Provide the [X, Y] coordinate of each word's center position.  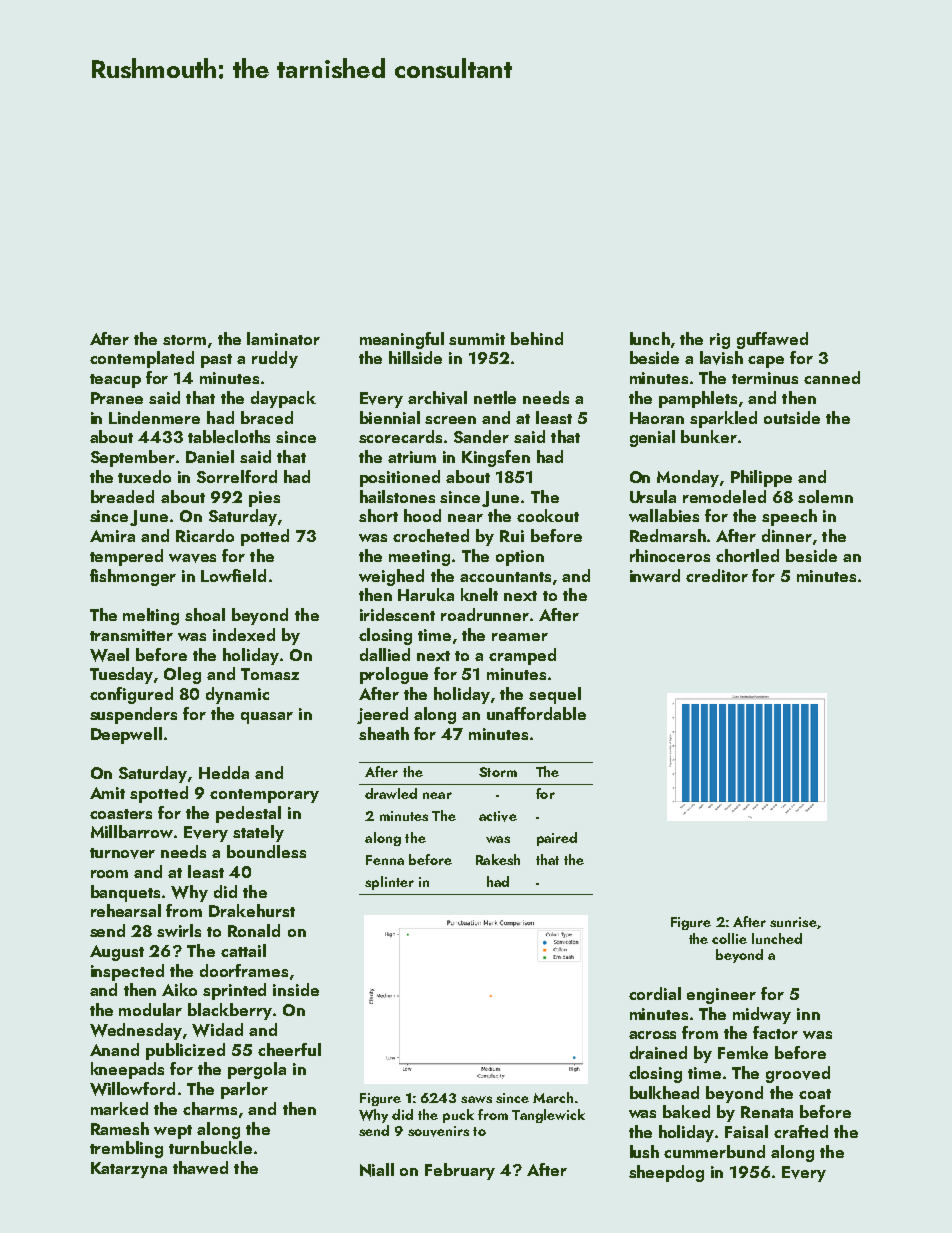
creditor [717, 575]
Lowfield [233, 575]
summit [477, 339]
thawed [200, 1167]
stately [258, 833]
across [652, 1035]
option [520, 558]
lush [644, 1151]
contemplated [142, 359]
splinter [389, 883]
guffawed [772, 340]
